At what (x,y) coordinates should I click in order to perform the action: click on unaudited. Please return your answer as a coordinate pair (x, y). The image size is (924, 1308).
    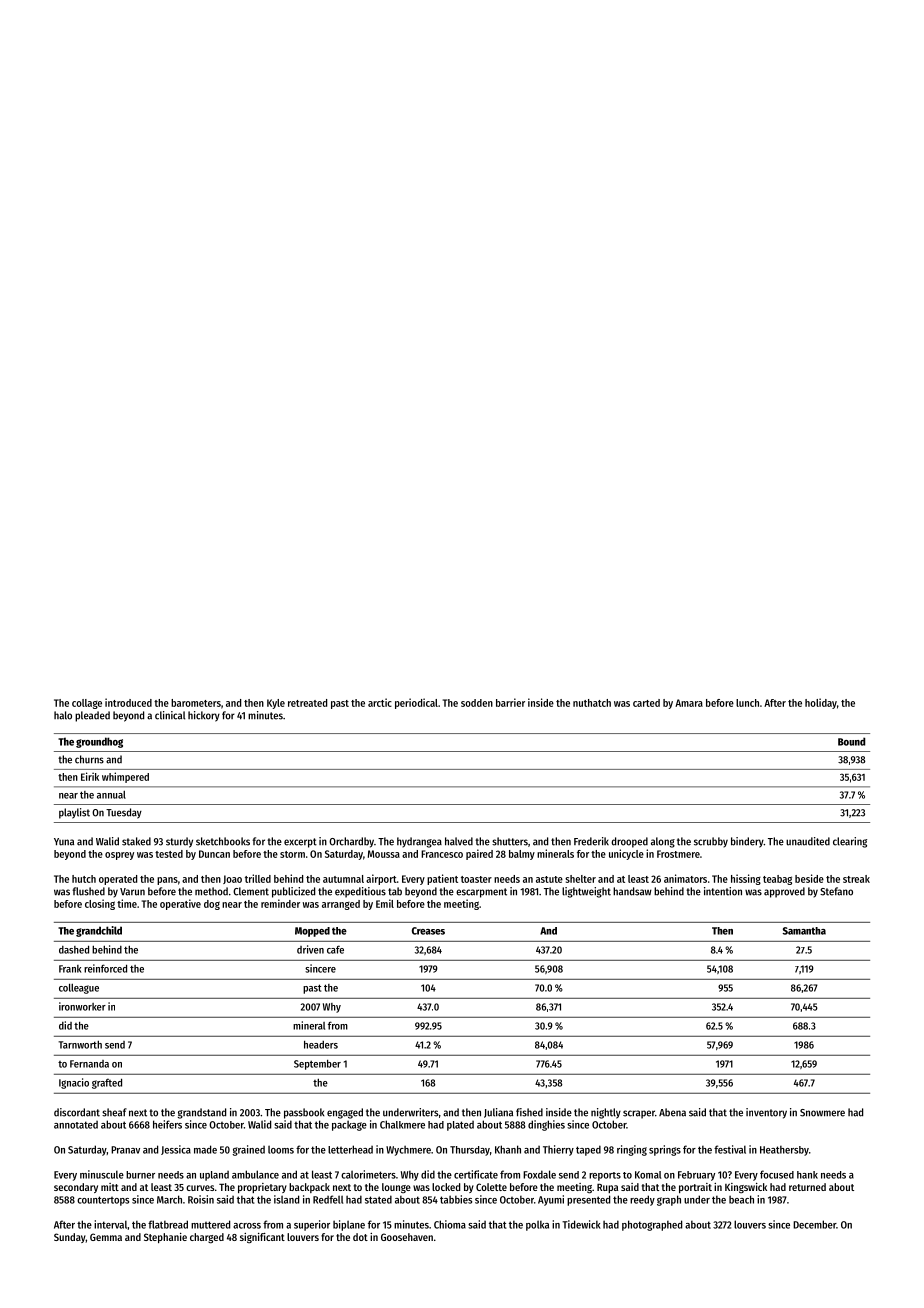
    Looking at the image, I should click on (808, 841).
